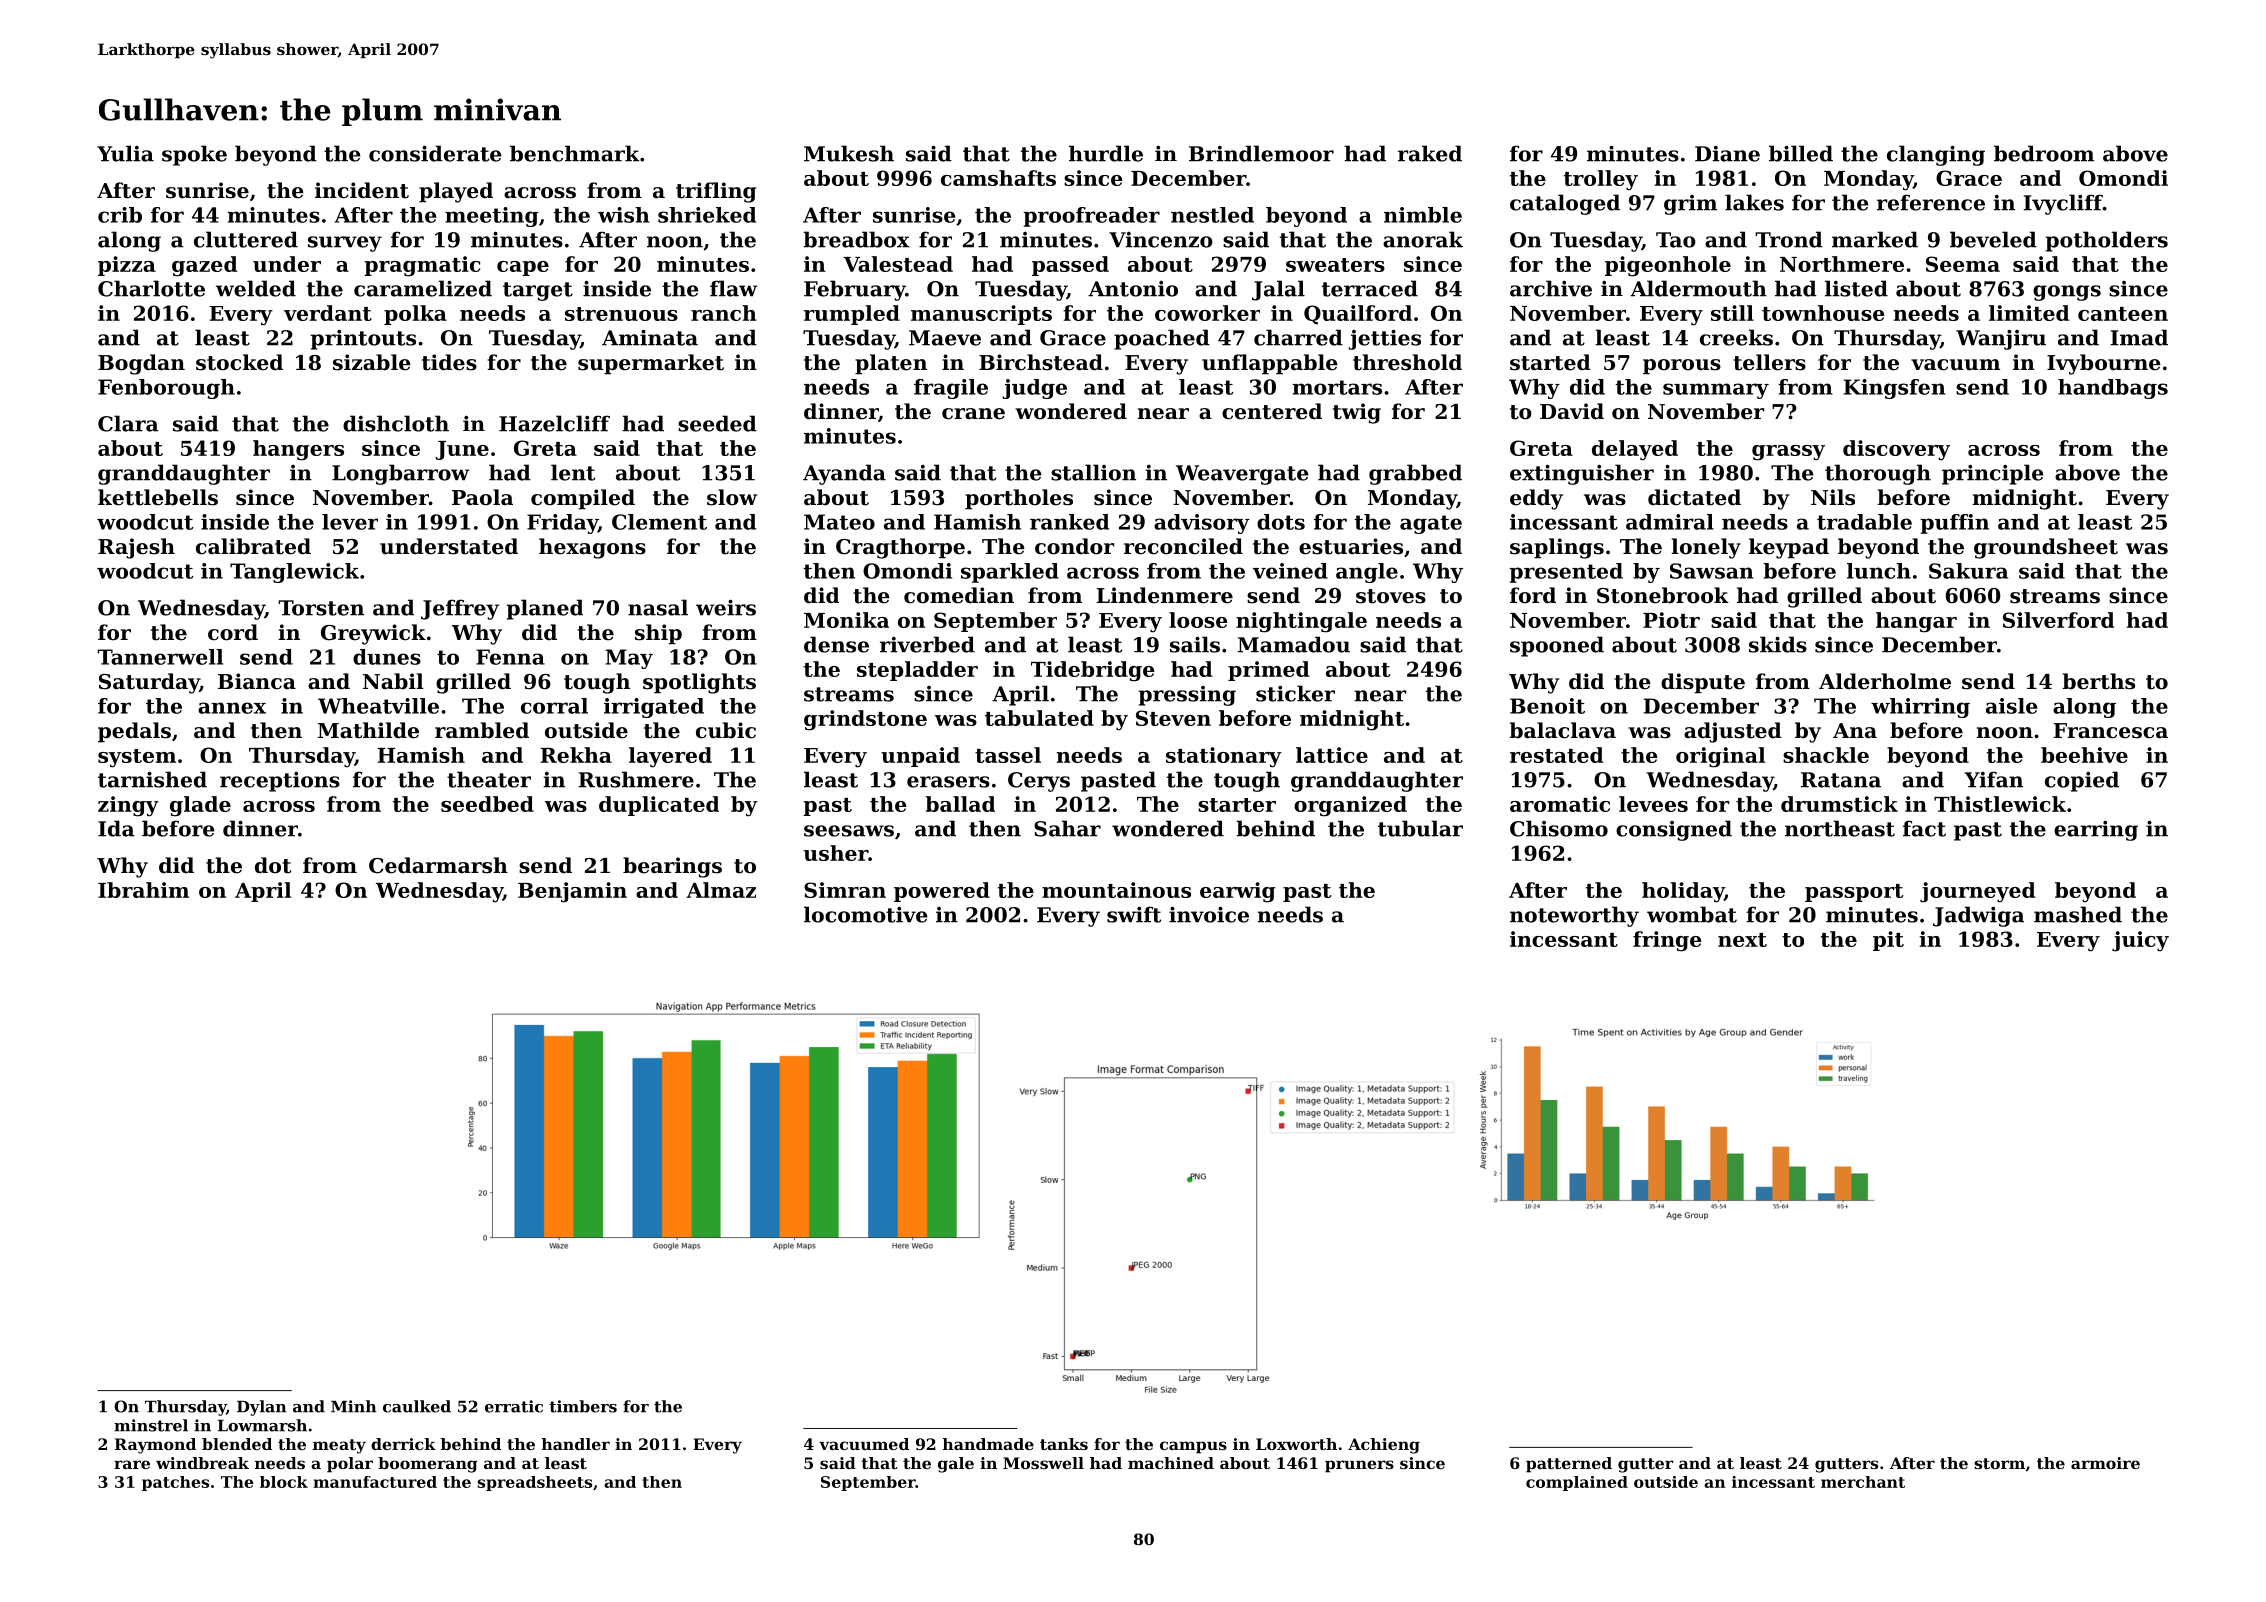  Describe the element at coordinates (1209, 915) in the screenshot. I see `invoice` at that location.
